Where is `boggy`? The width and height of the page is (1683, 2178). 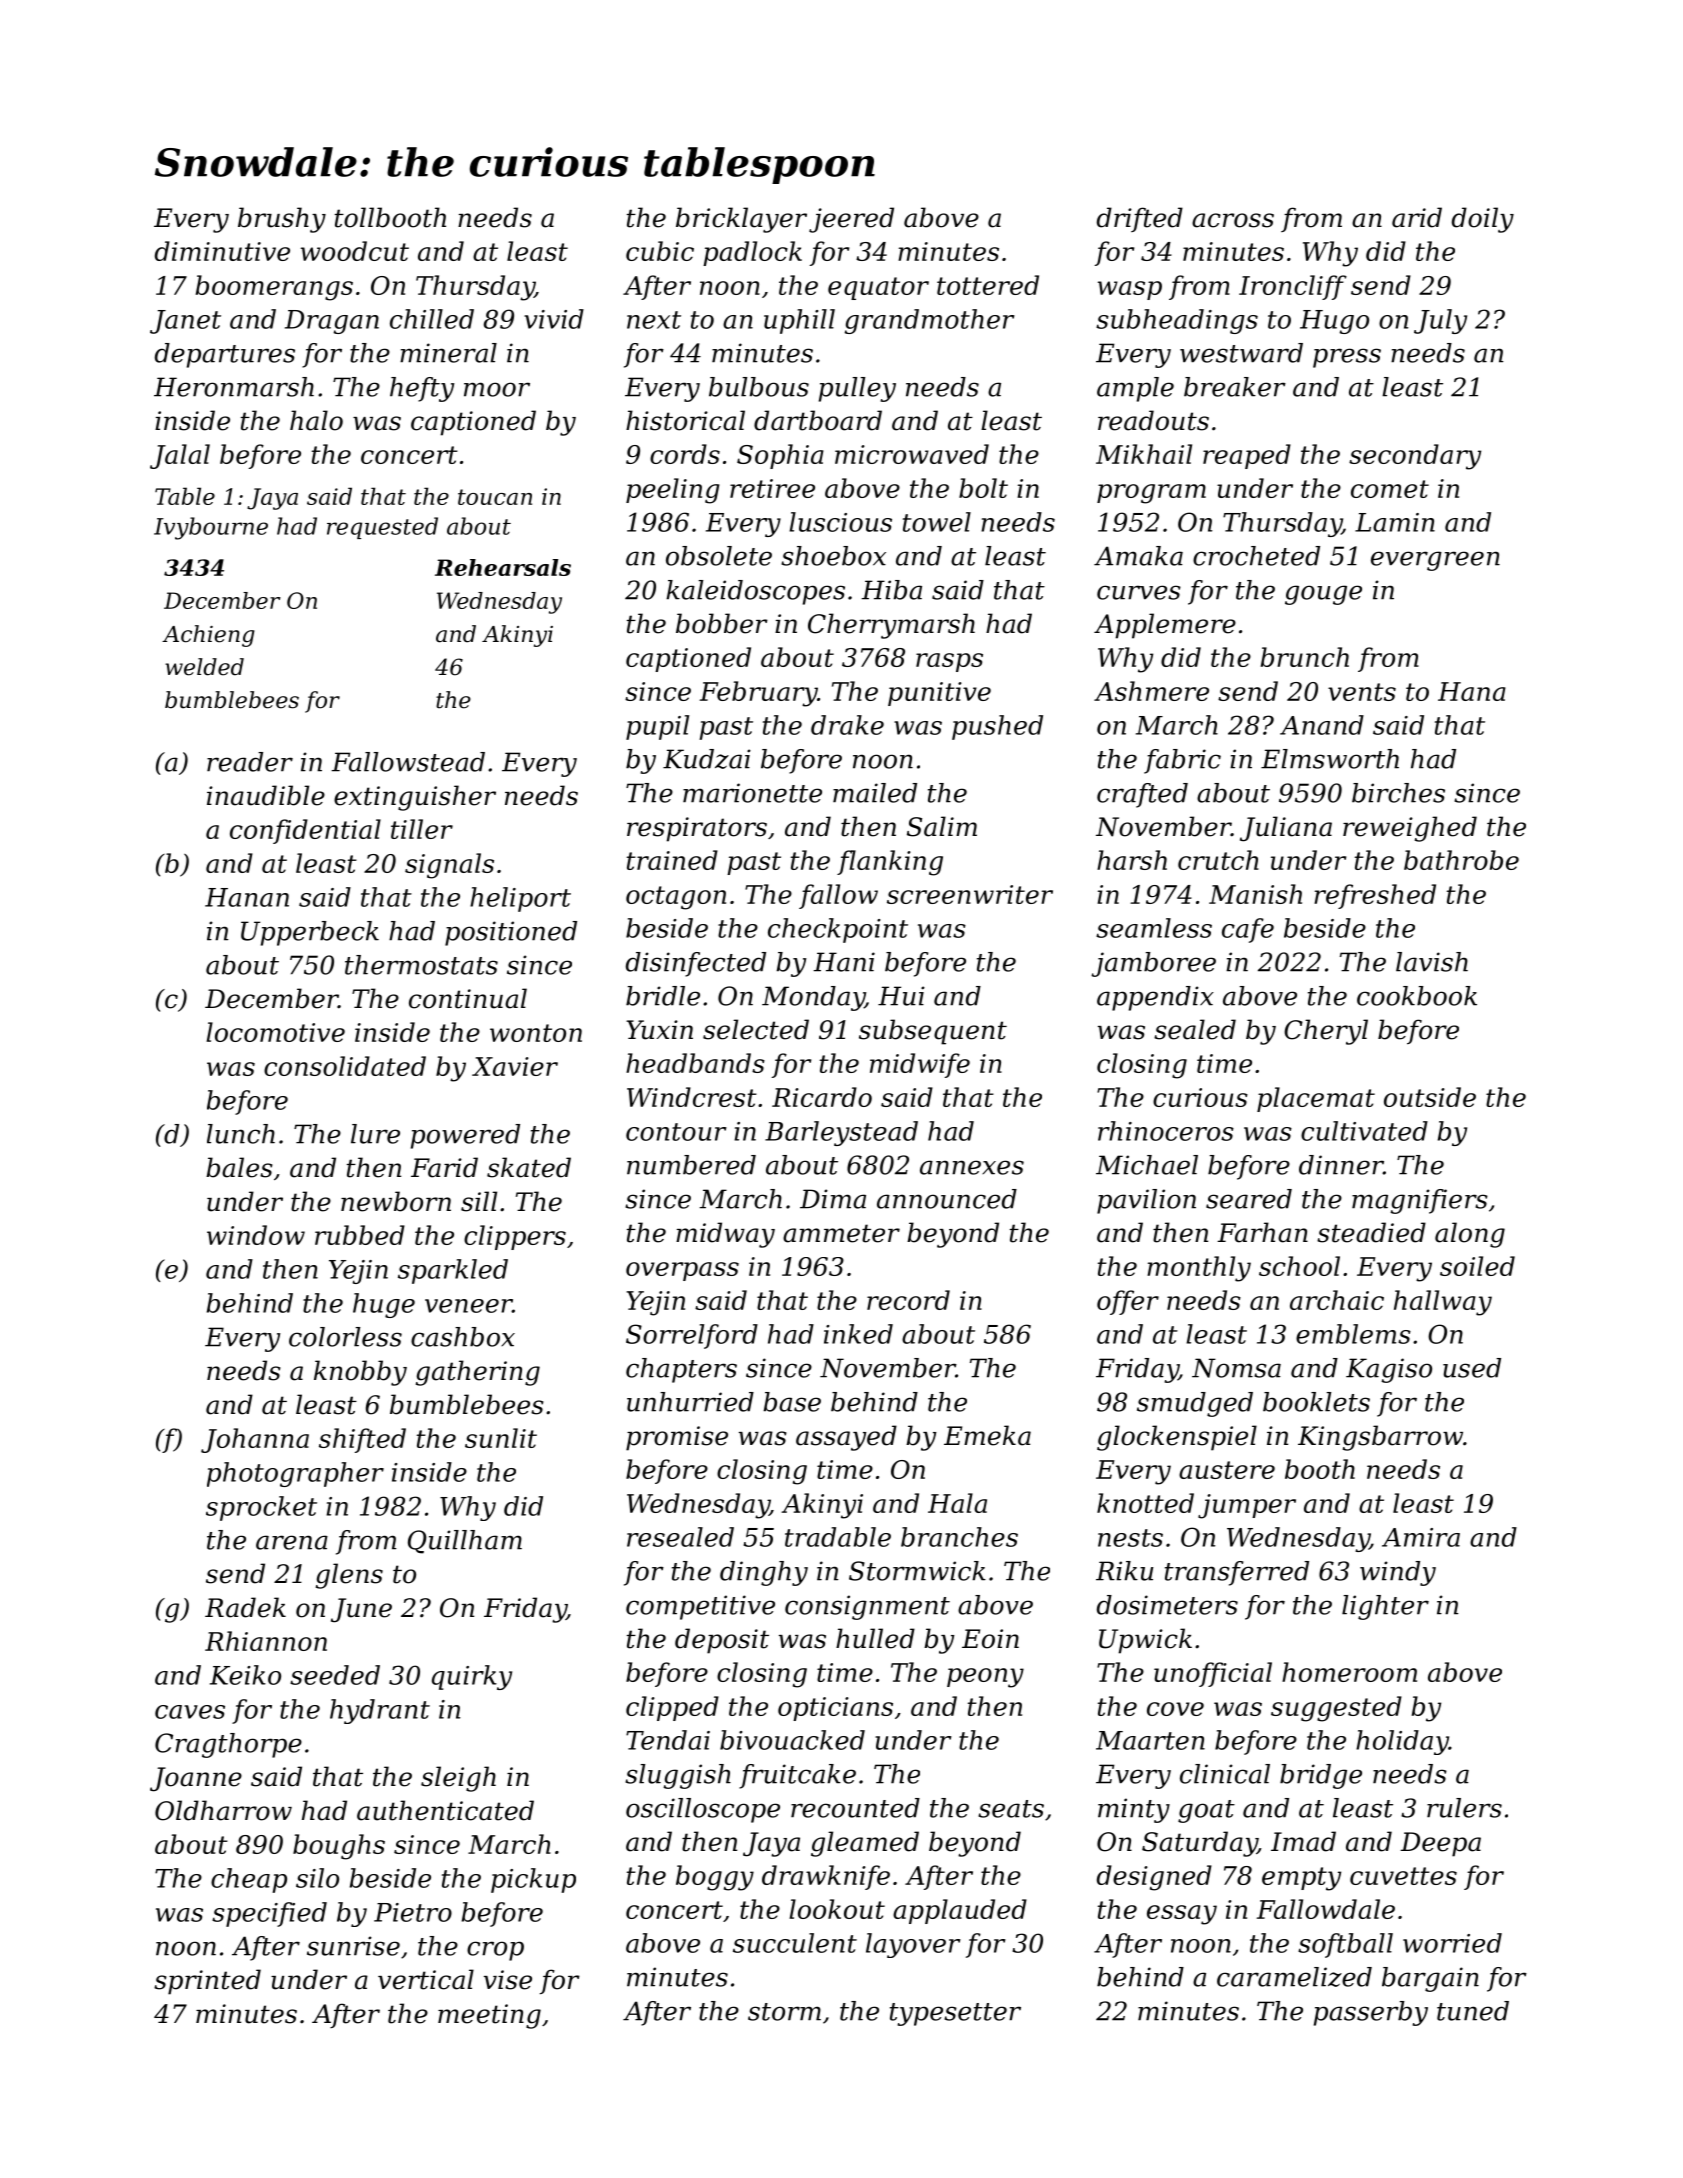
boggy is located at coordinates (715, 1878).
